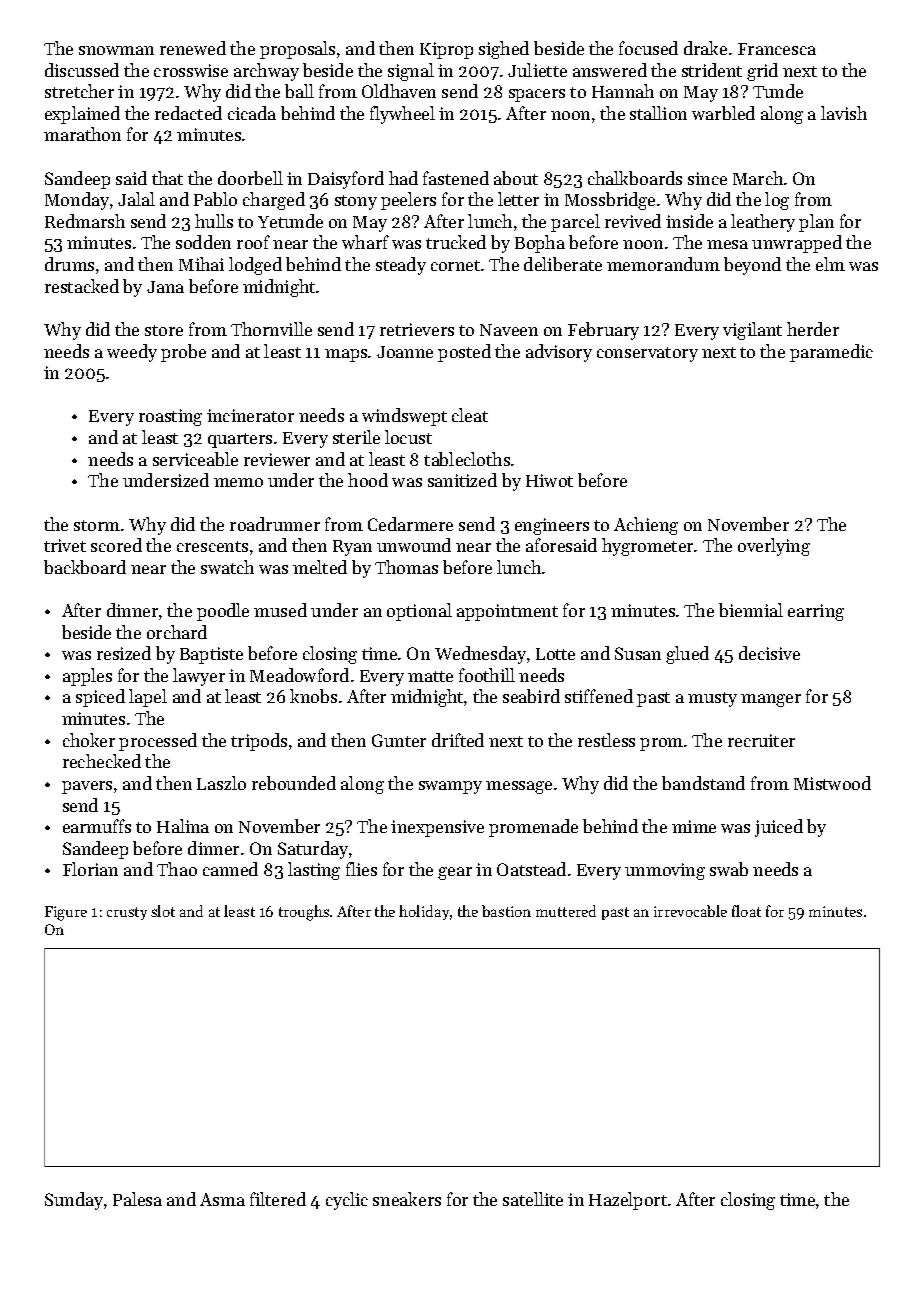  What do you see at coordinates (297, 50) in the document?
I see `proposals` at bounding box center [297, 50].
